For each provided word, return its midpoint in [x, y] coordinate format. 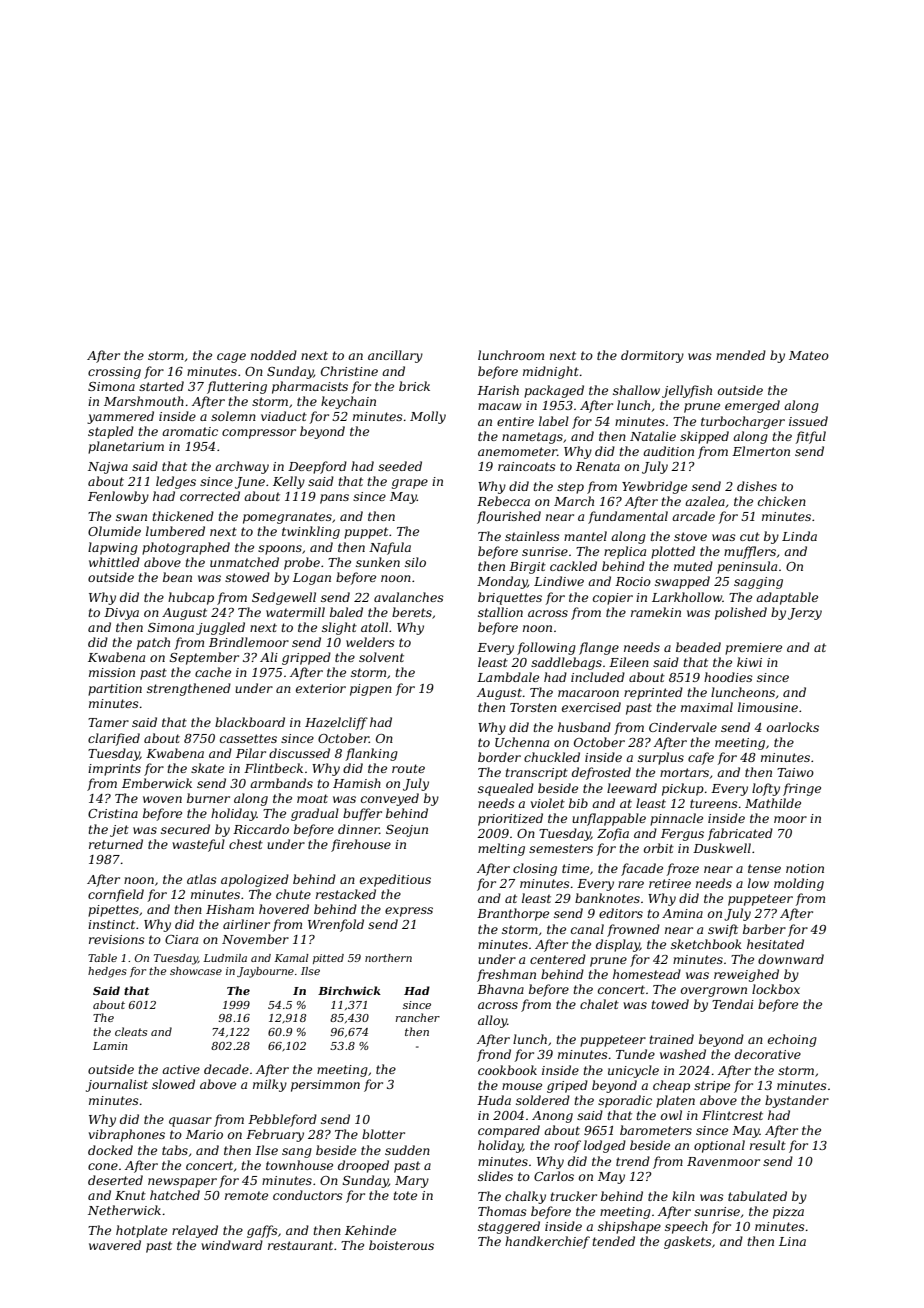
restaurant [300, 1245]
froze [682, 869]
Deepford [317, 467]
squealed [506, 789]
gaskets [688, 1242]
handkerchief [547, 1242]
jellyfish [687, 391]
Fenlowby [118, 497]
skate [207, 768]
